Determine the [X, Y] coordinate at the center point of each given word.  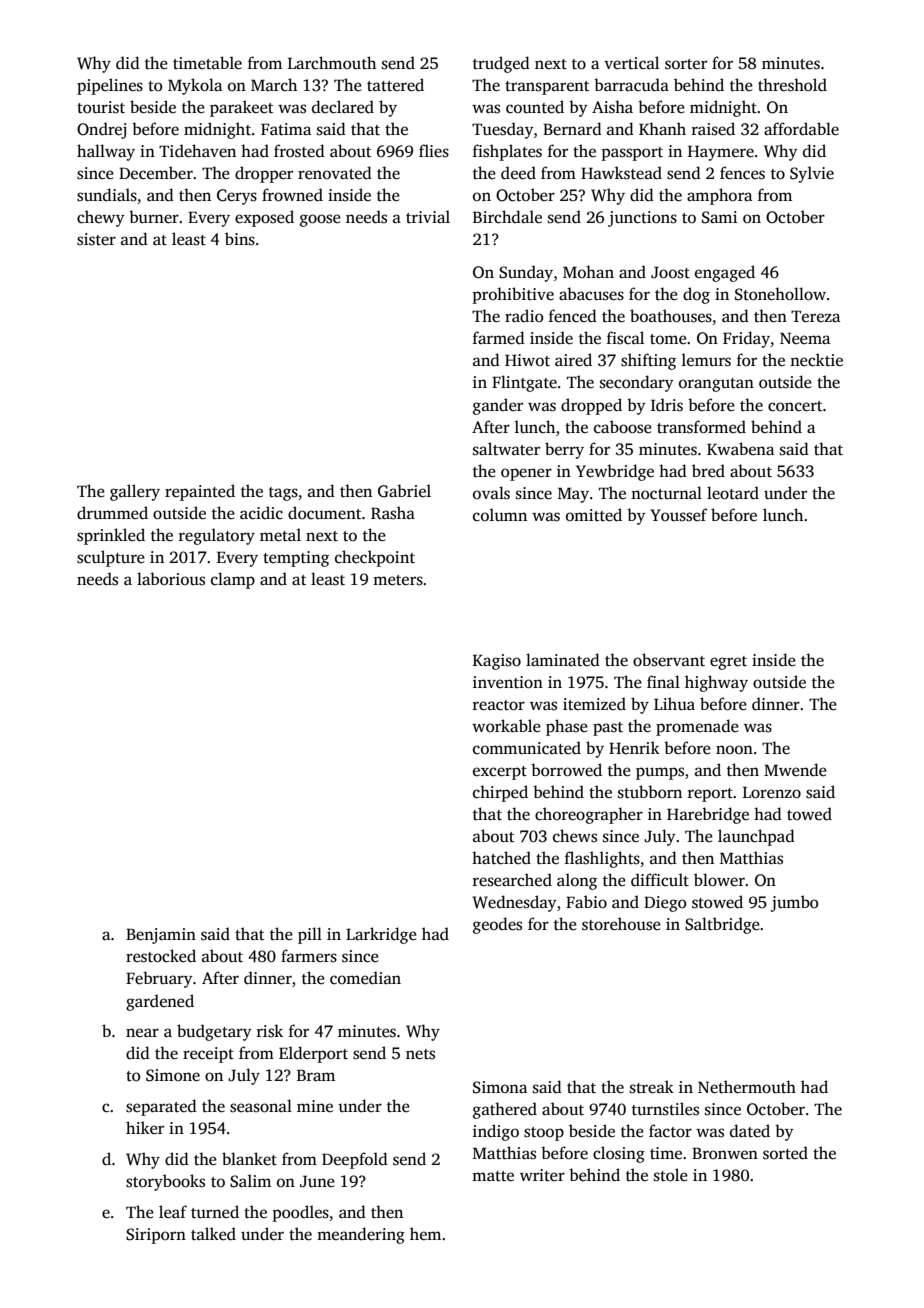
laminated [563, 659]
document [324, 513]
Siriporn [156, 1236]
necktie [816, 360]
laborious [171, 579]
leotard [733, 493]
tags [283, 494]
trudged [501, 64]
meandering [361, 1235]
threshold [792, 85]
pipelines [110, 86]
